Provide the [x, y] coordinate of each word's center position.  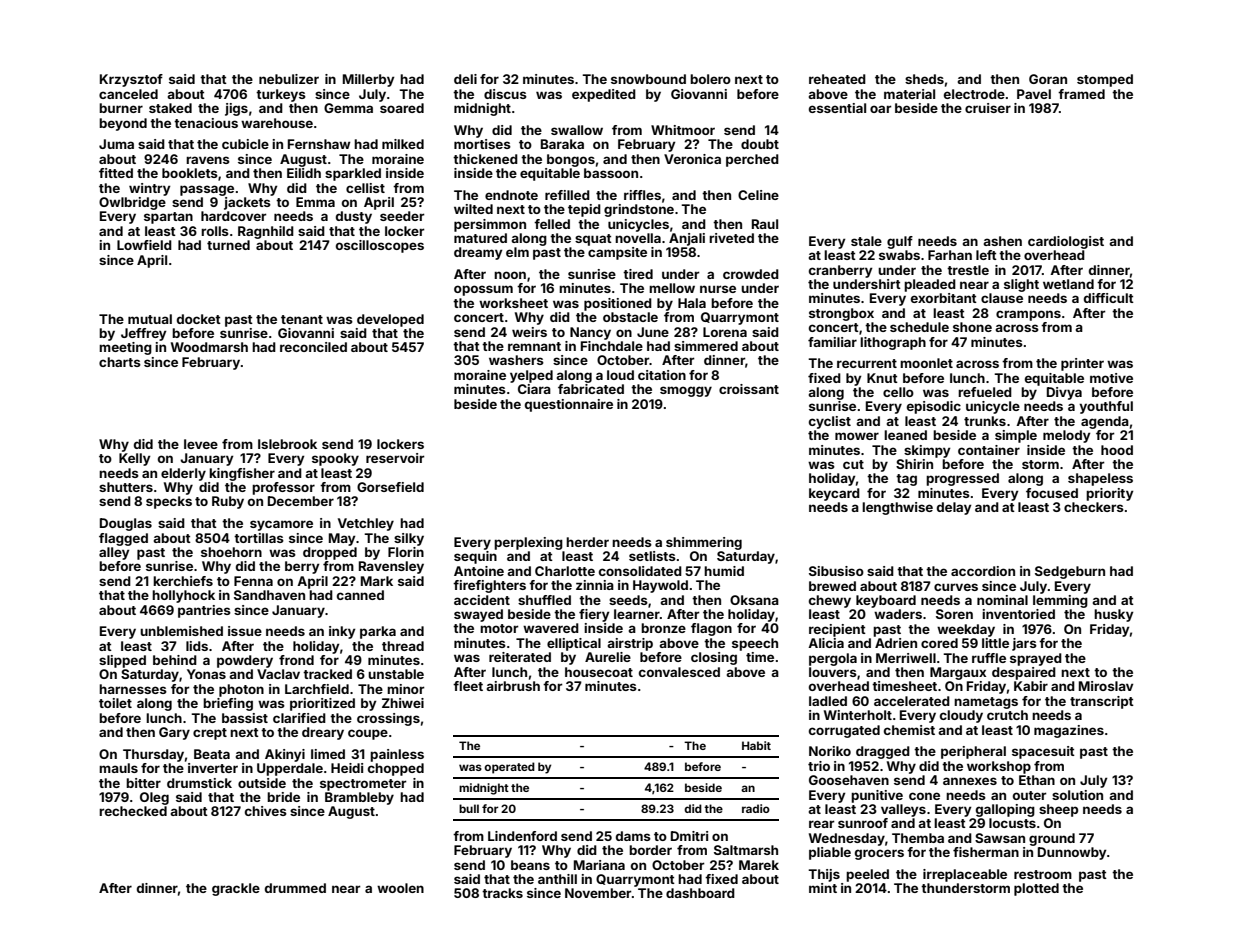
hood [1117, 450]
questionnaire [569, 405]
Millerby [369, 80]
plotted [1036, 889]
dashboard [700, 893]
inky [342, 632]
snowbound [648, 79]
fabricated [591, 389]
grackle [236, 889]
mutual [150, 319]
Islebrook [287, 444]
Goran [1048, 79]
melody [1067, 436]
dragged [883, 752]
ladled [828, 701]
